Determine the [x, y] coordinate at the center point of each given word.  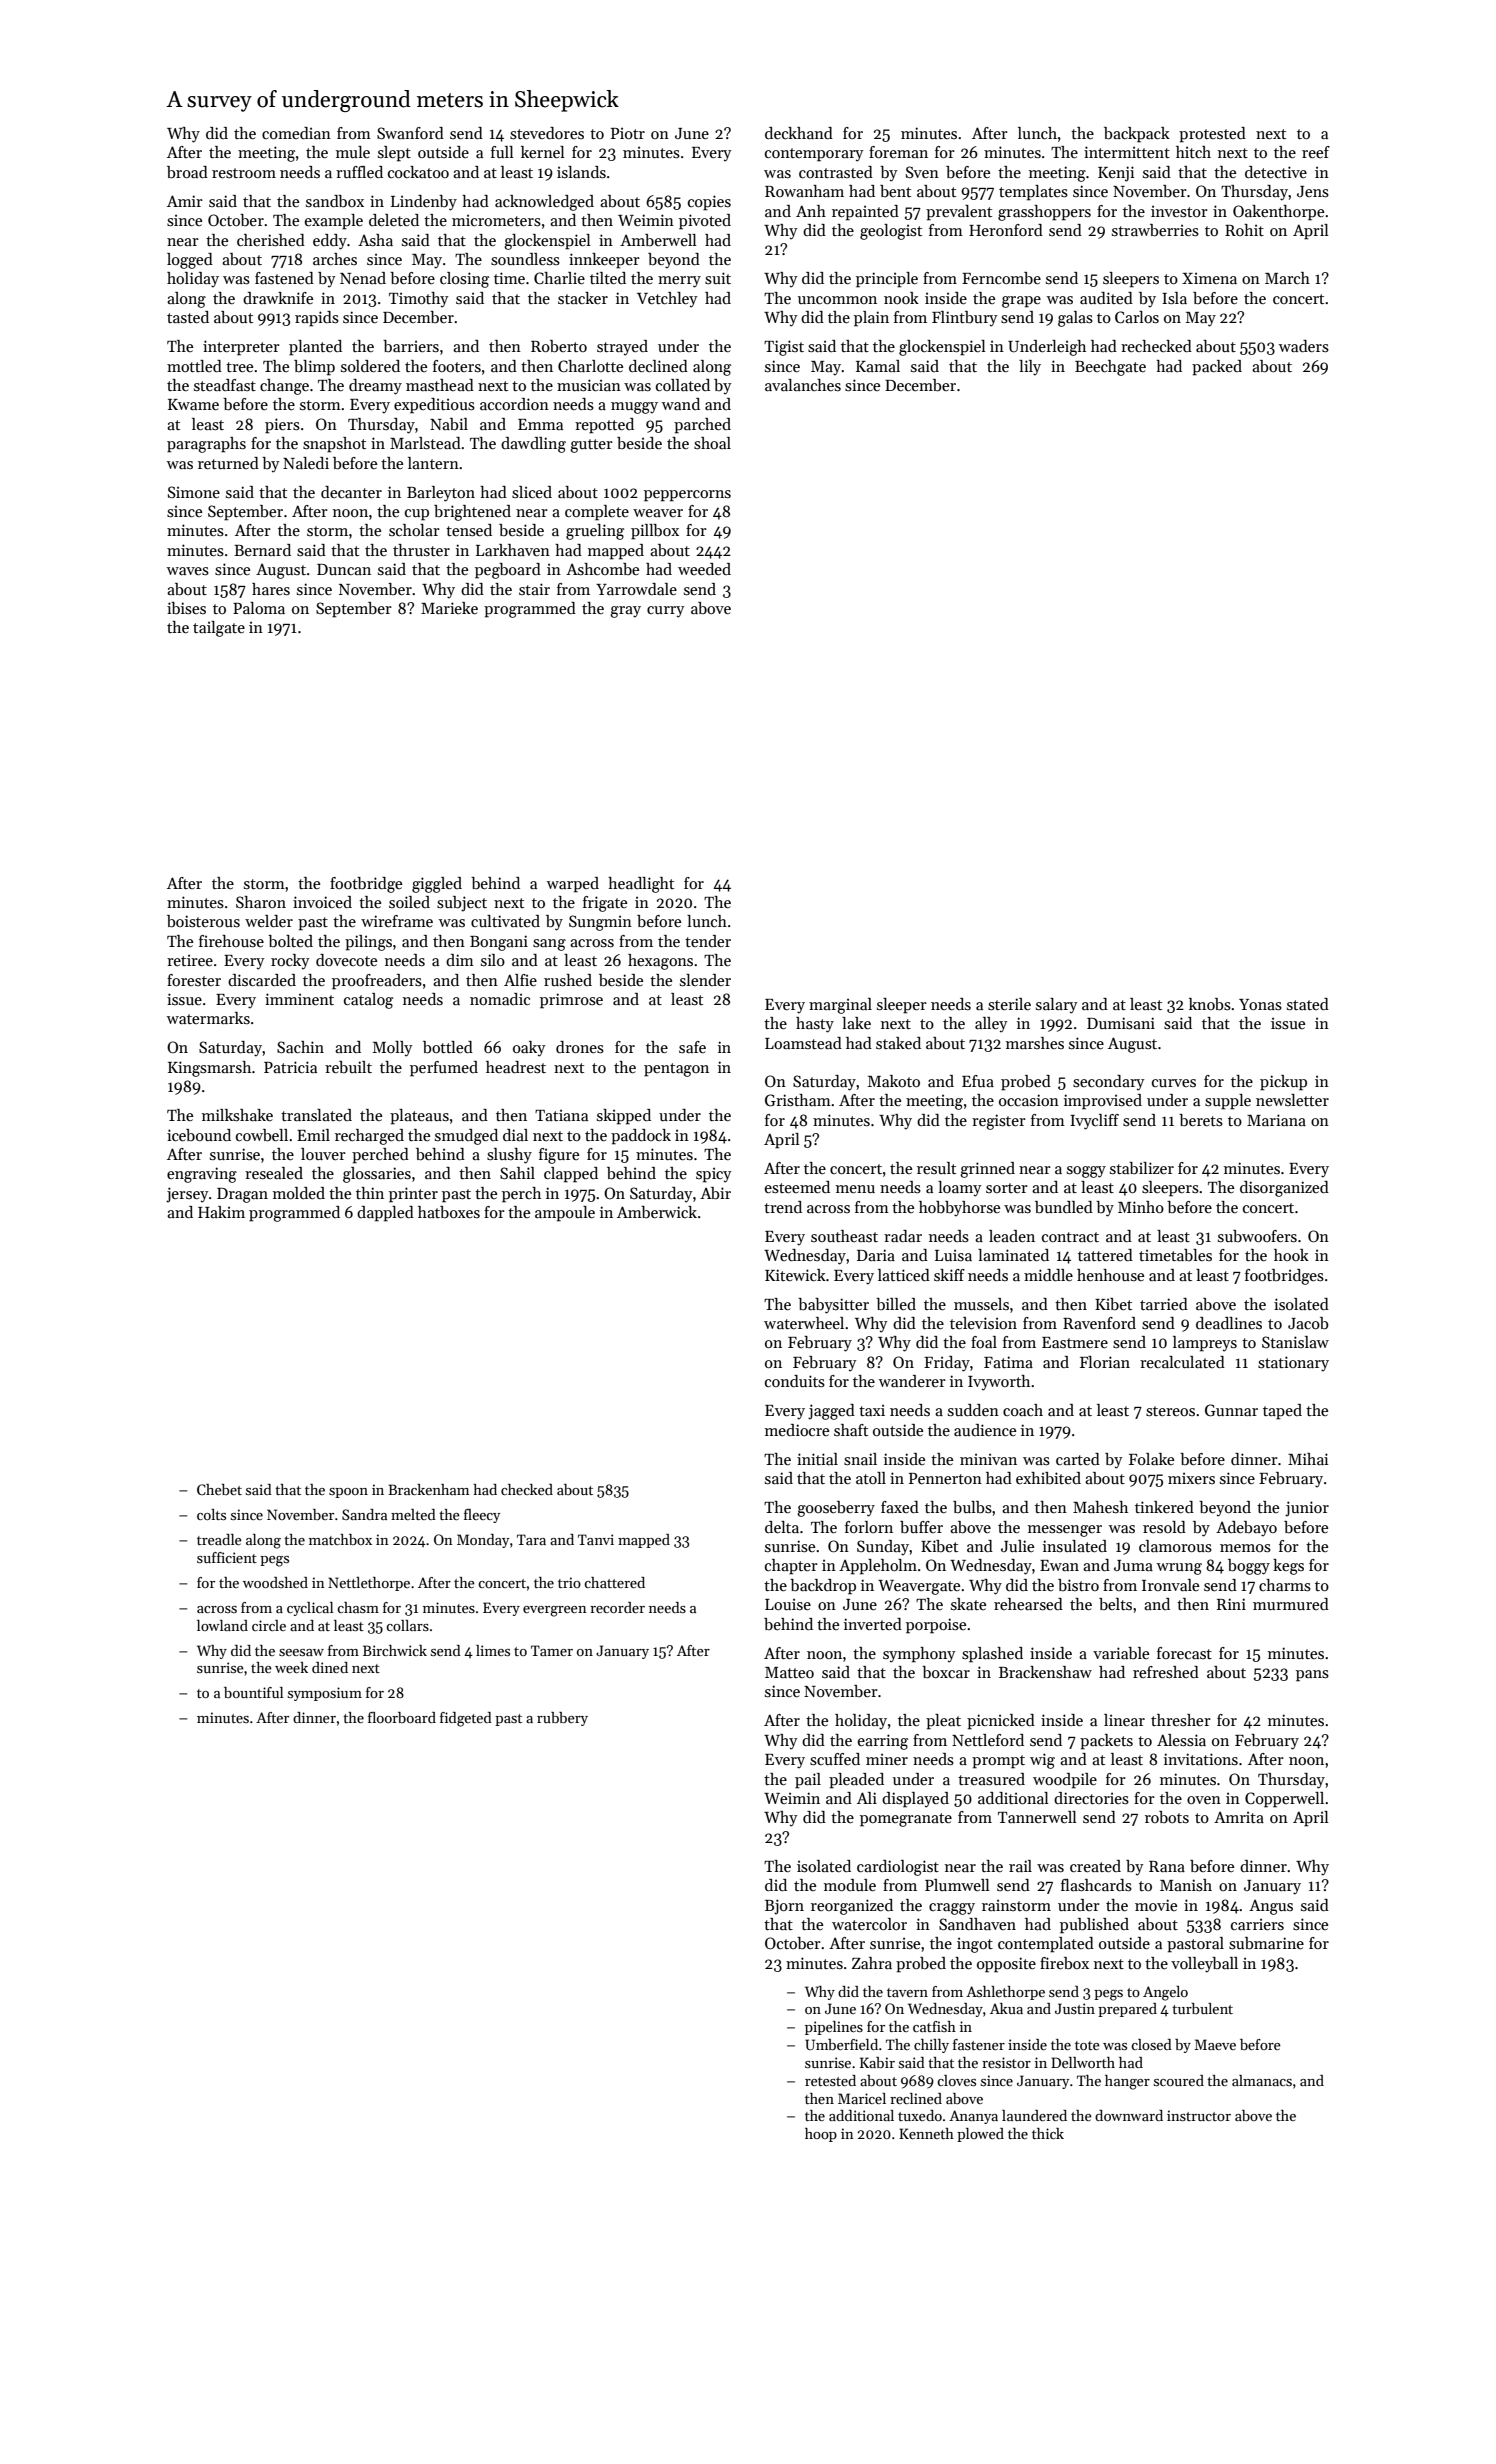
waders [1304, 346]
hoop [821, 2135]
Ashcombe [602, 569]
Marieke [449, 608]
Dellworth [1083, 2062]
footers [457, 366]
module [850, 1885]
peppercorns [687, 496]
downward [1129, 2115]
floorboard [402, 1717]
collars [407, 1625]
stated [1308, 1004]
